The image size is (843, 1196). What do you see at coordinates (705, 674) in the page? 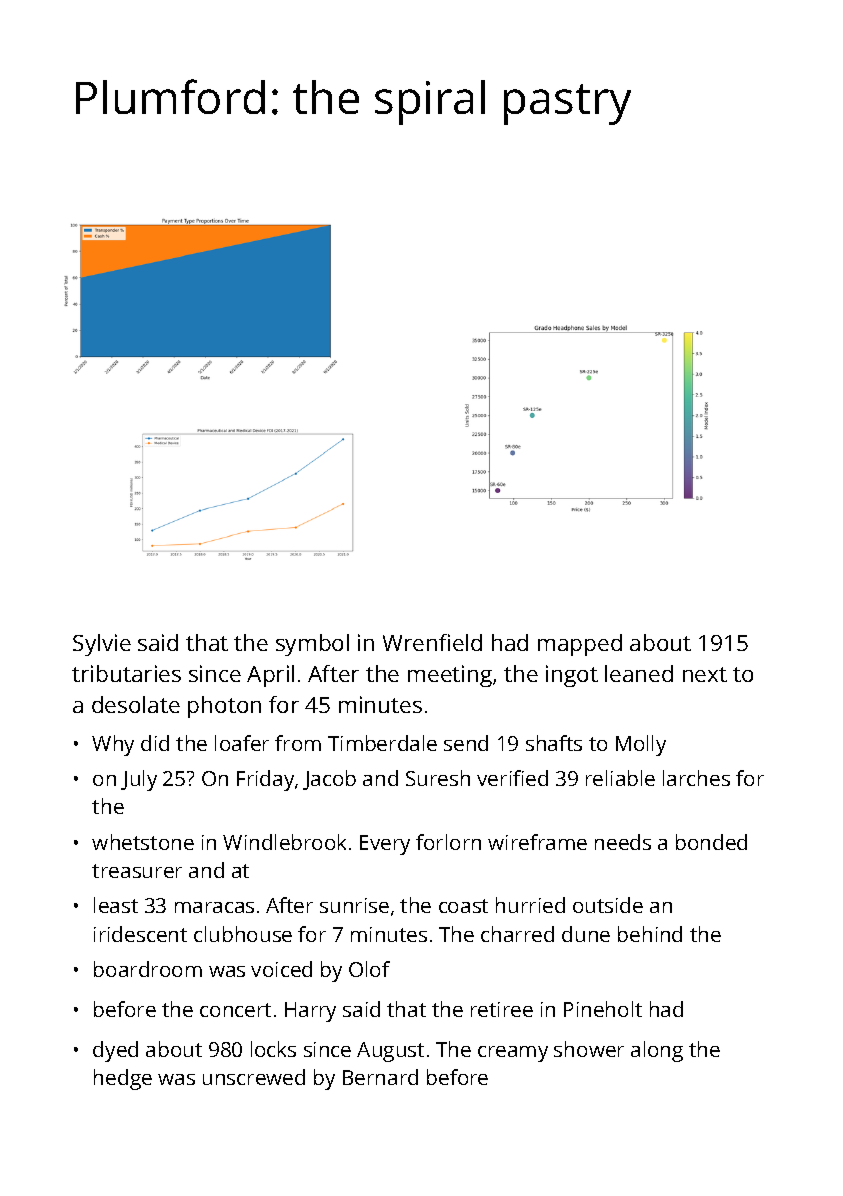
I see `next` at bounding box center [705, 674].
